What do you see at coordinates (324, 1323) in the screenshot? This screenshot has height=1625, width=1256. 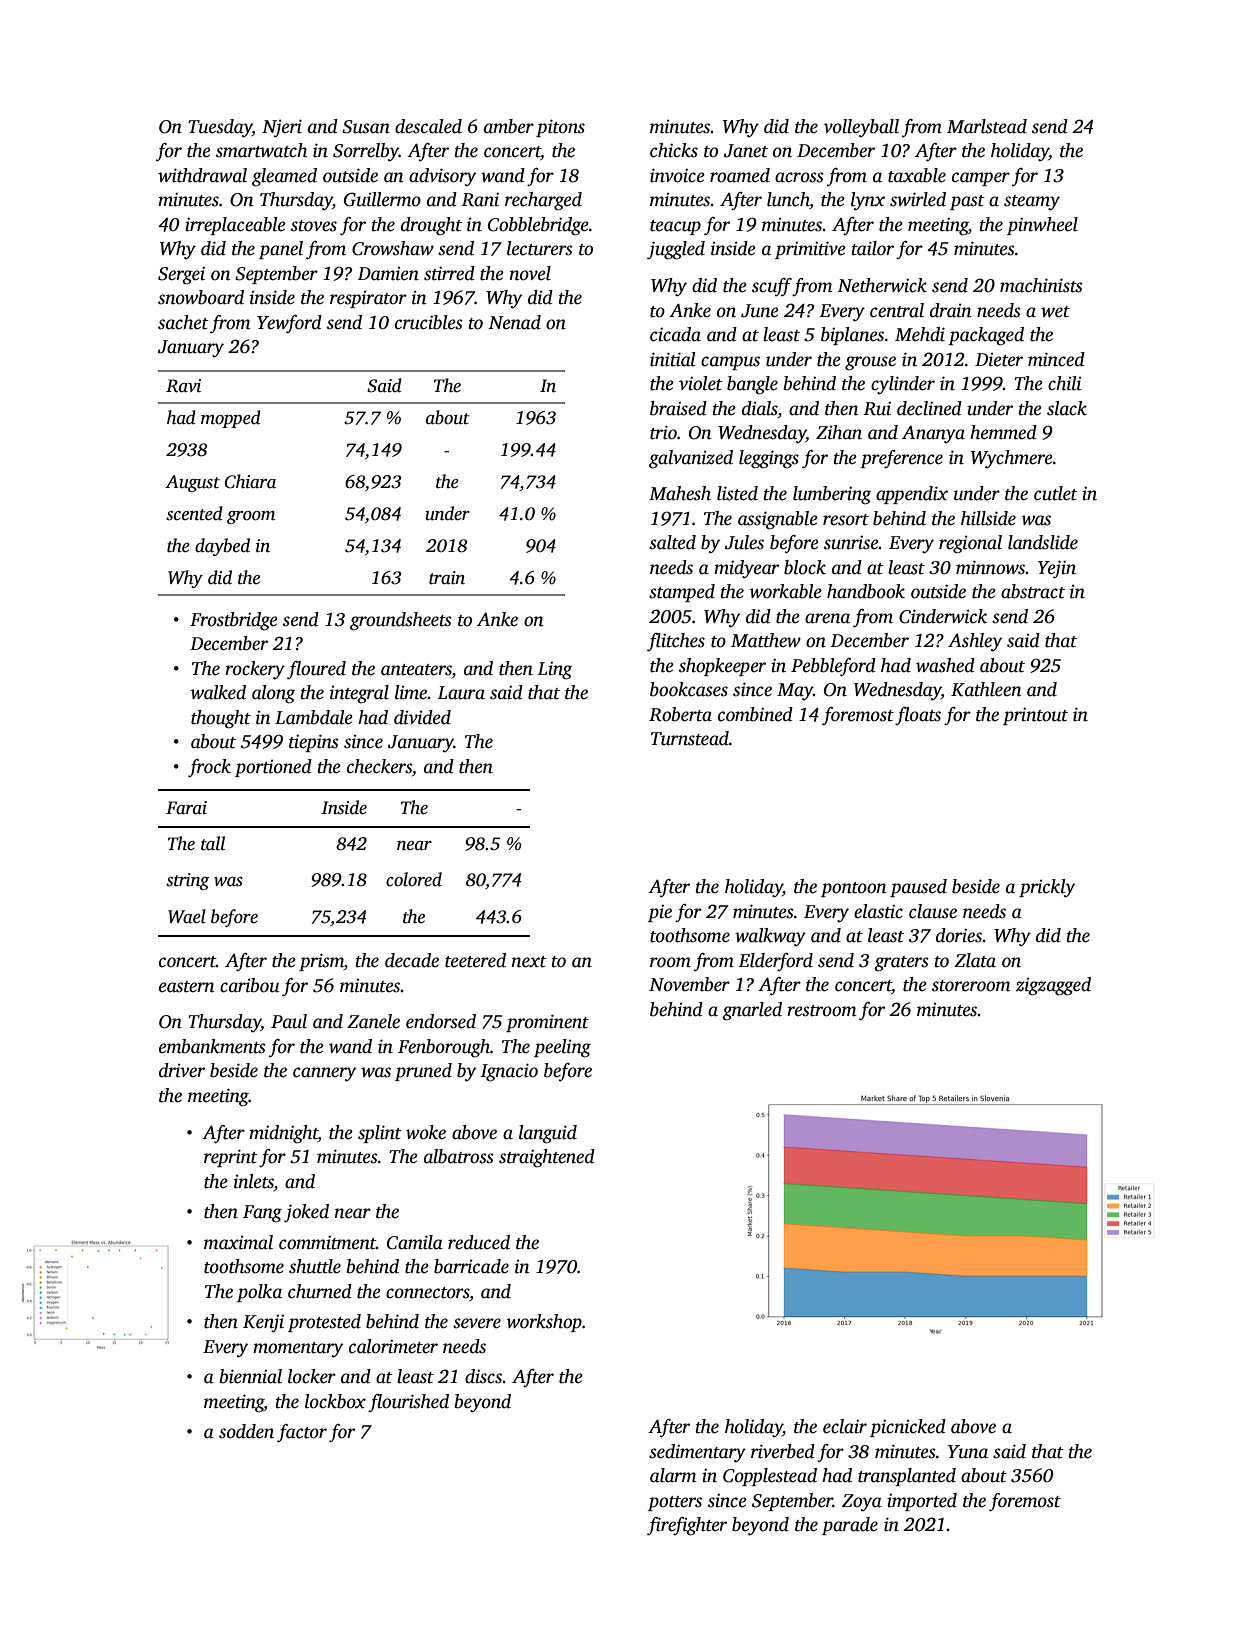 I see `protested` at bounding box center [324, 1323].
